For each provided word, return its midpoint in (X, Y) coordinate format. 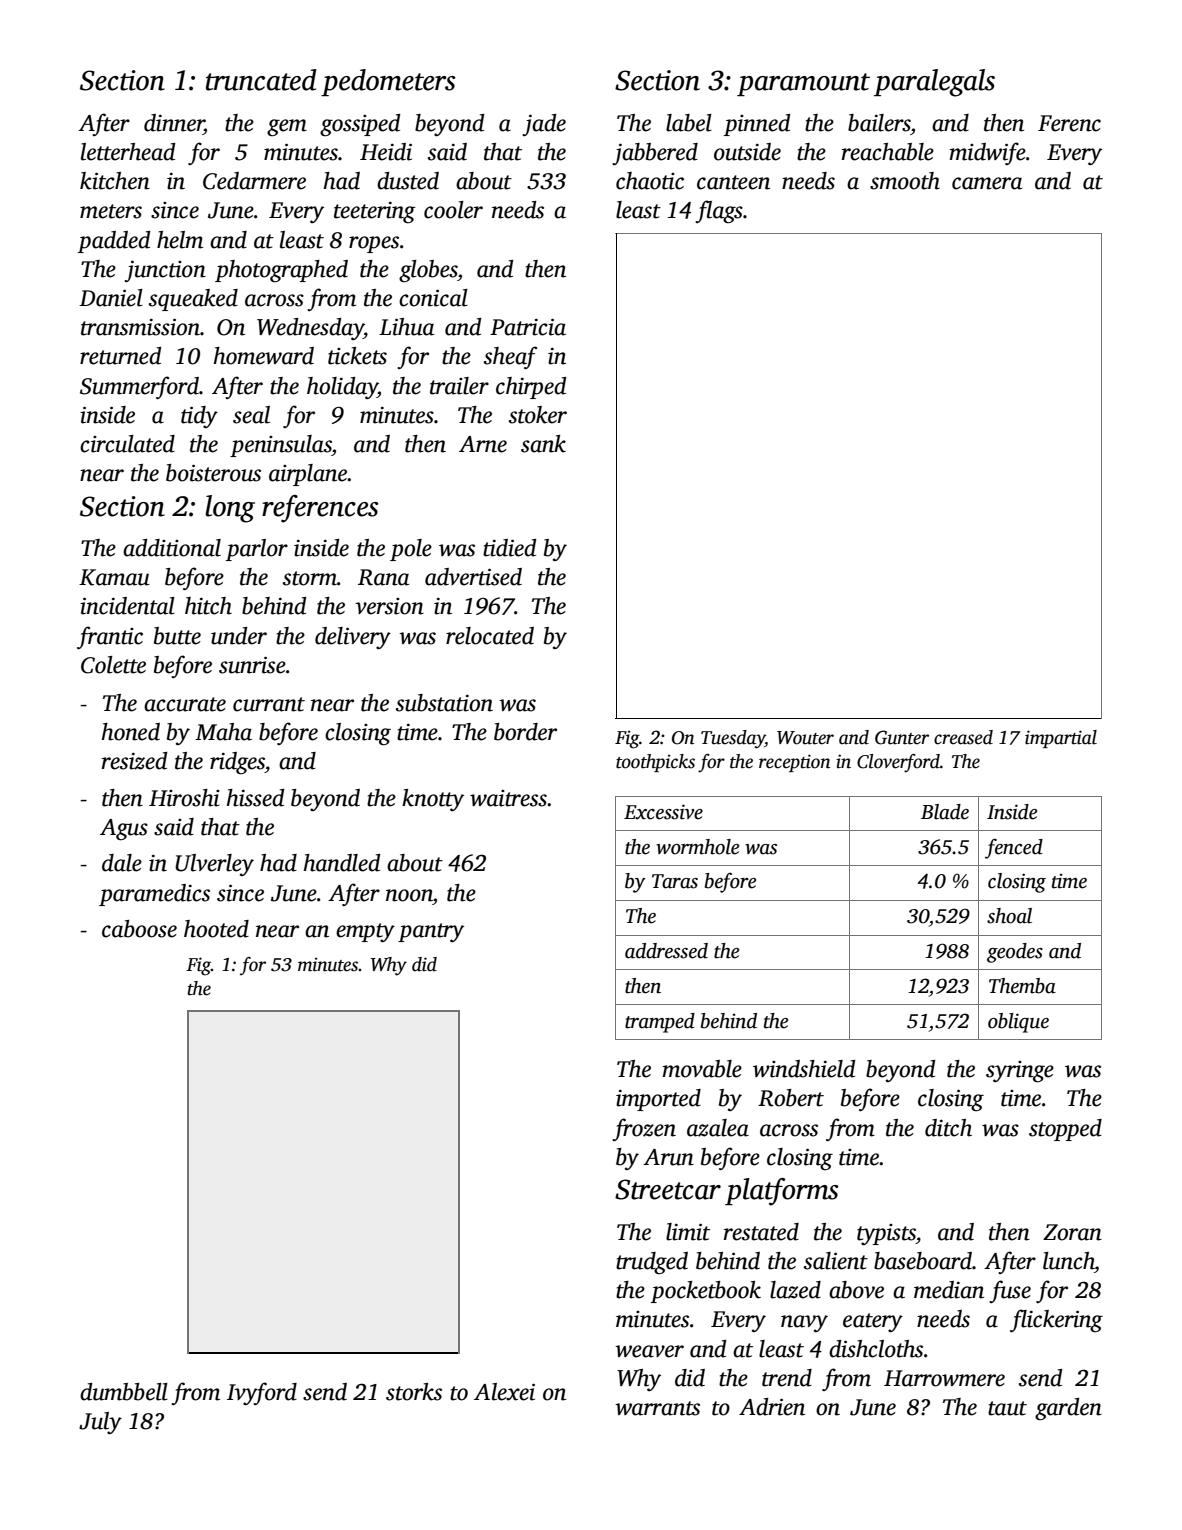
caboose (139, 929)
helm (180, 240)
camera (987, 183)
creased (963, 737)
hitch (208, 606)
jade (544, 125)
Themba (1022, 986)
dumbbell (124, 1392)
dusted (408, 181)
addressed (666, 951)
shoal (1009, 916)
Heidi (386, 152)
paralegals (934, 83)
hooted (216, 929)
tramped (660, 1023)
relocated (490, 636)
